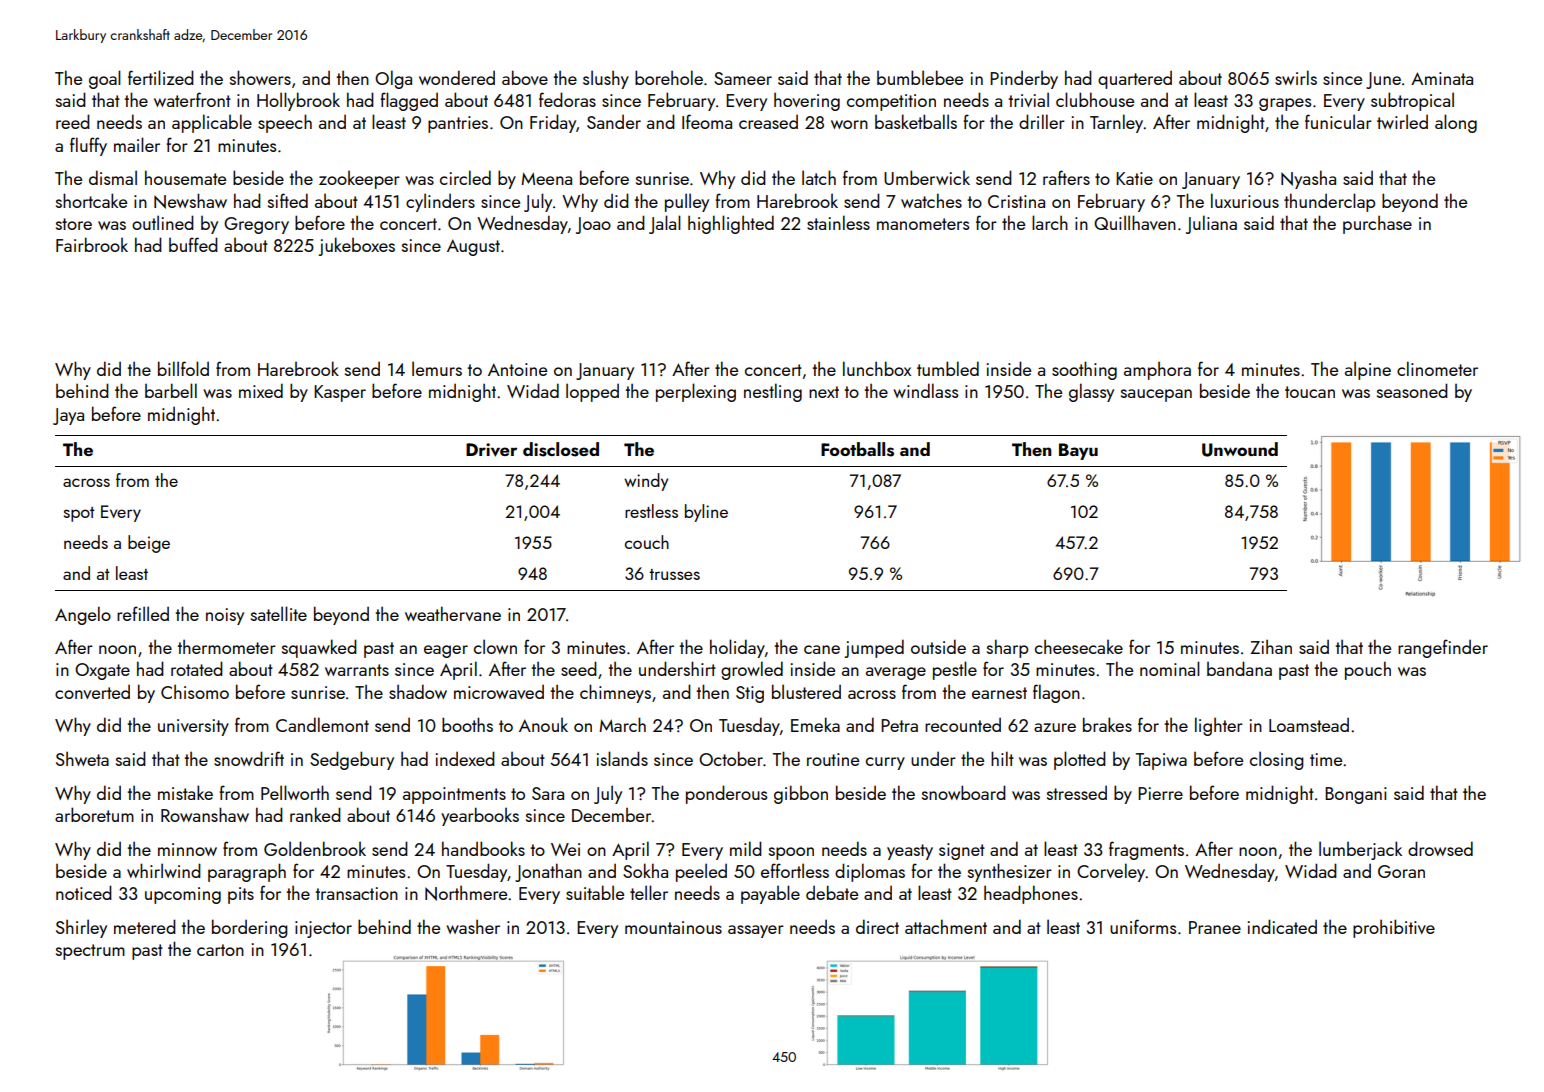  Describe the element at coordinates (1285, 104) in the document. I see `grapes` at that location.
